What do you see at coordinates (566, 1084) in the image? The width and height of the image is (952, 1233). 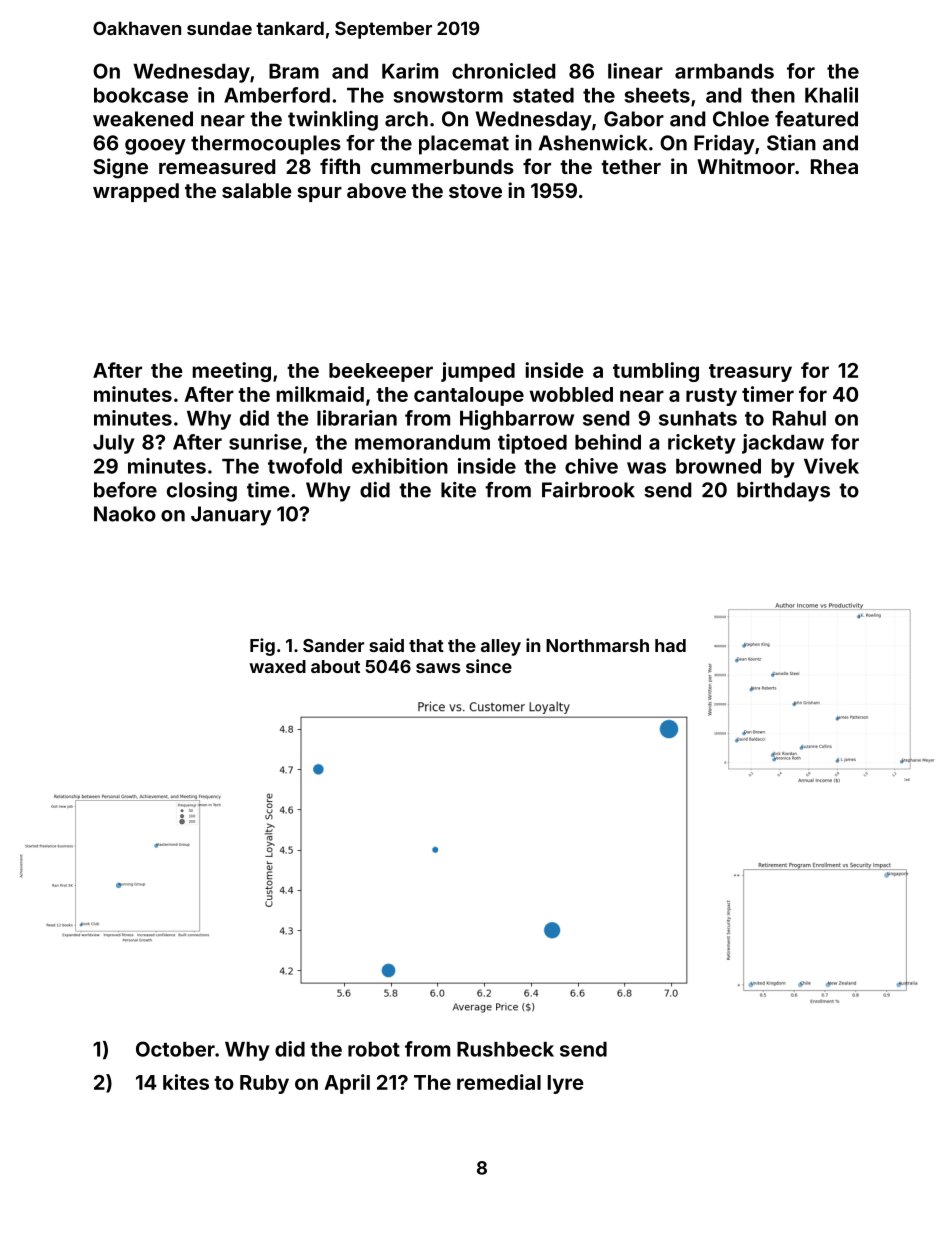 I see `lyre` at bounding box center [566, 1084].
